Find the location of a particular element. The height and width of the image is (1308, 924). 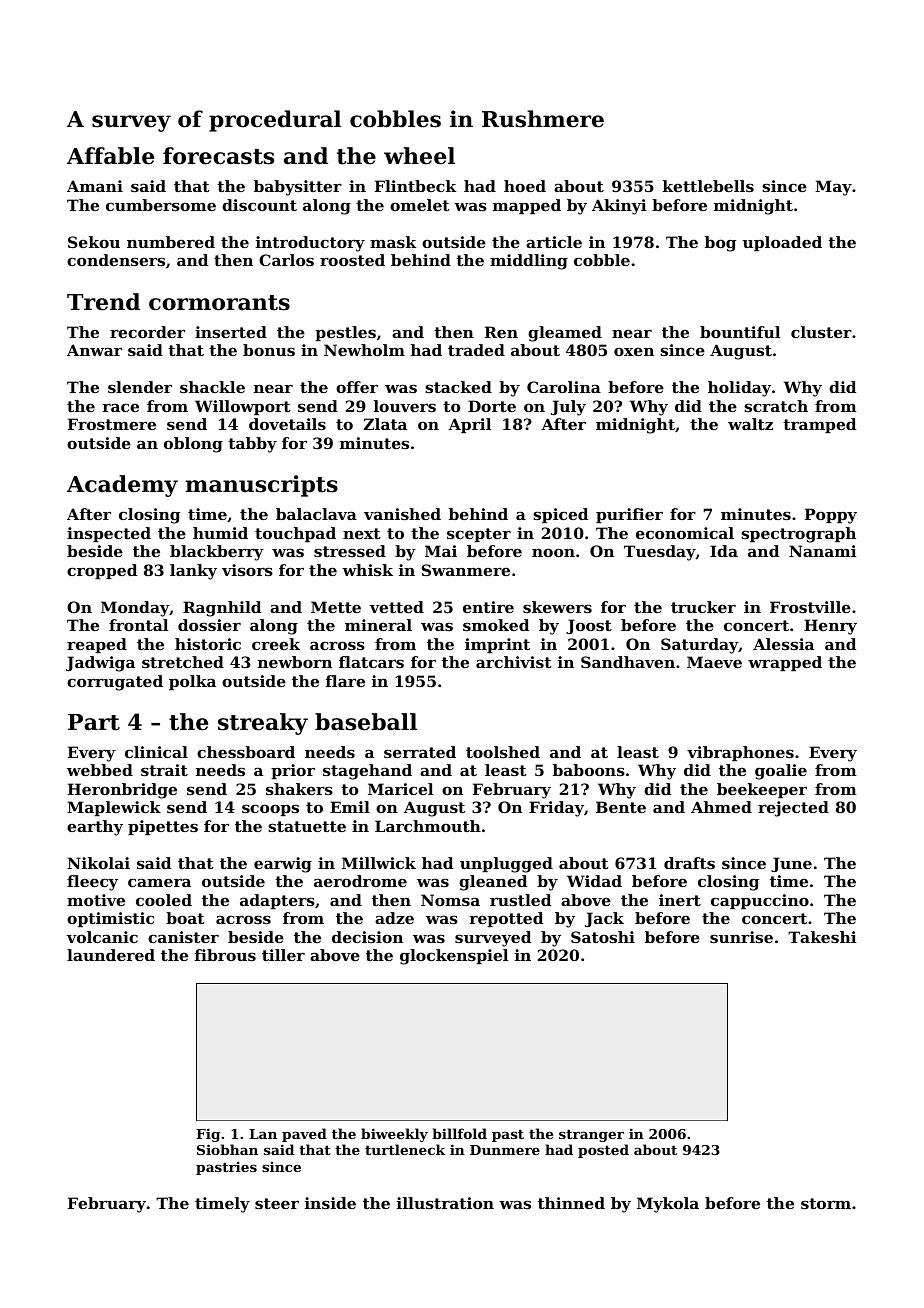

Frostmere is located at coordinates (112, 424).
